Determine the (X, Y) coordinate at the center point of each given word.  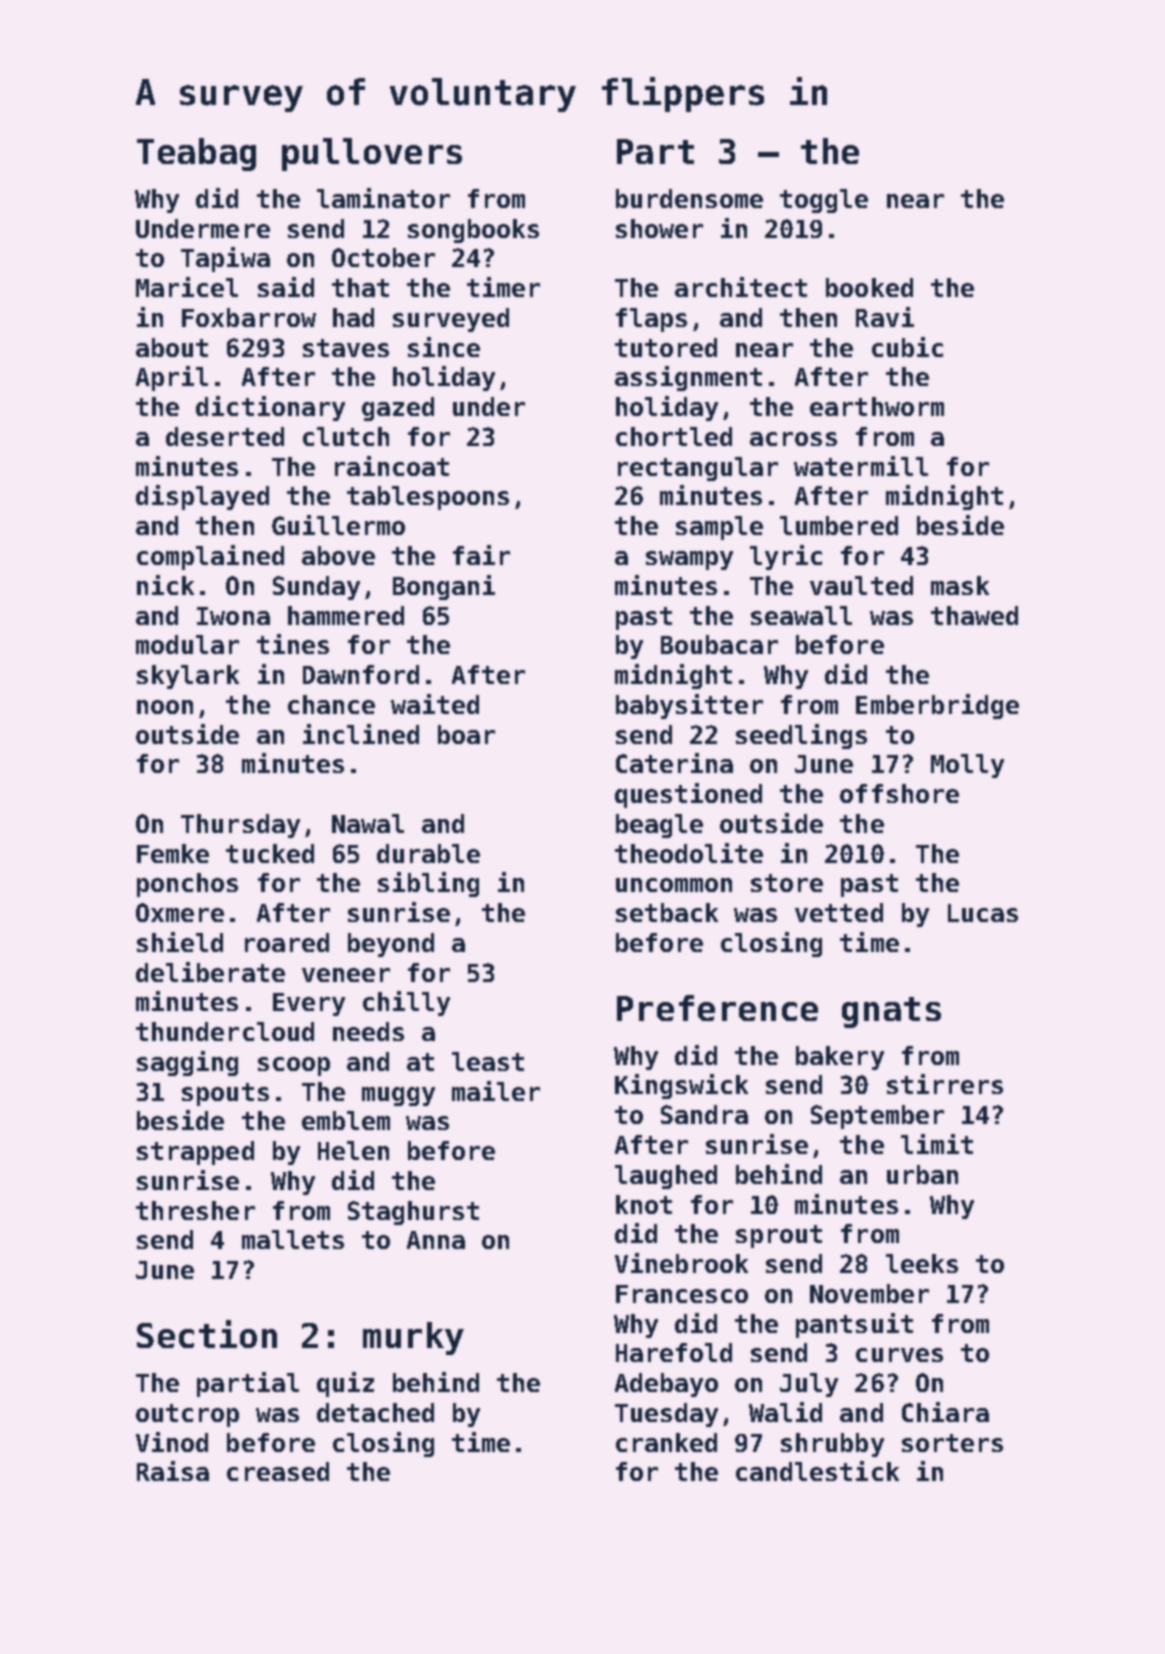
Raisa (173, 1471)
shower (659, 228)
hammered (346, 615)
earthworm (877, 406)
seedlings (801, 736)
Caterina (674, 763)
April (172, 378)
